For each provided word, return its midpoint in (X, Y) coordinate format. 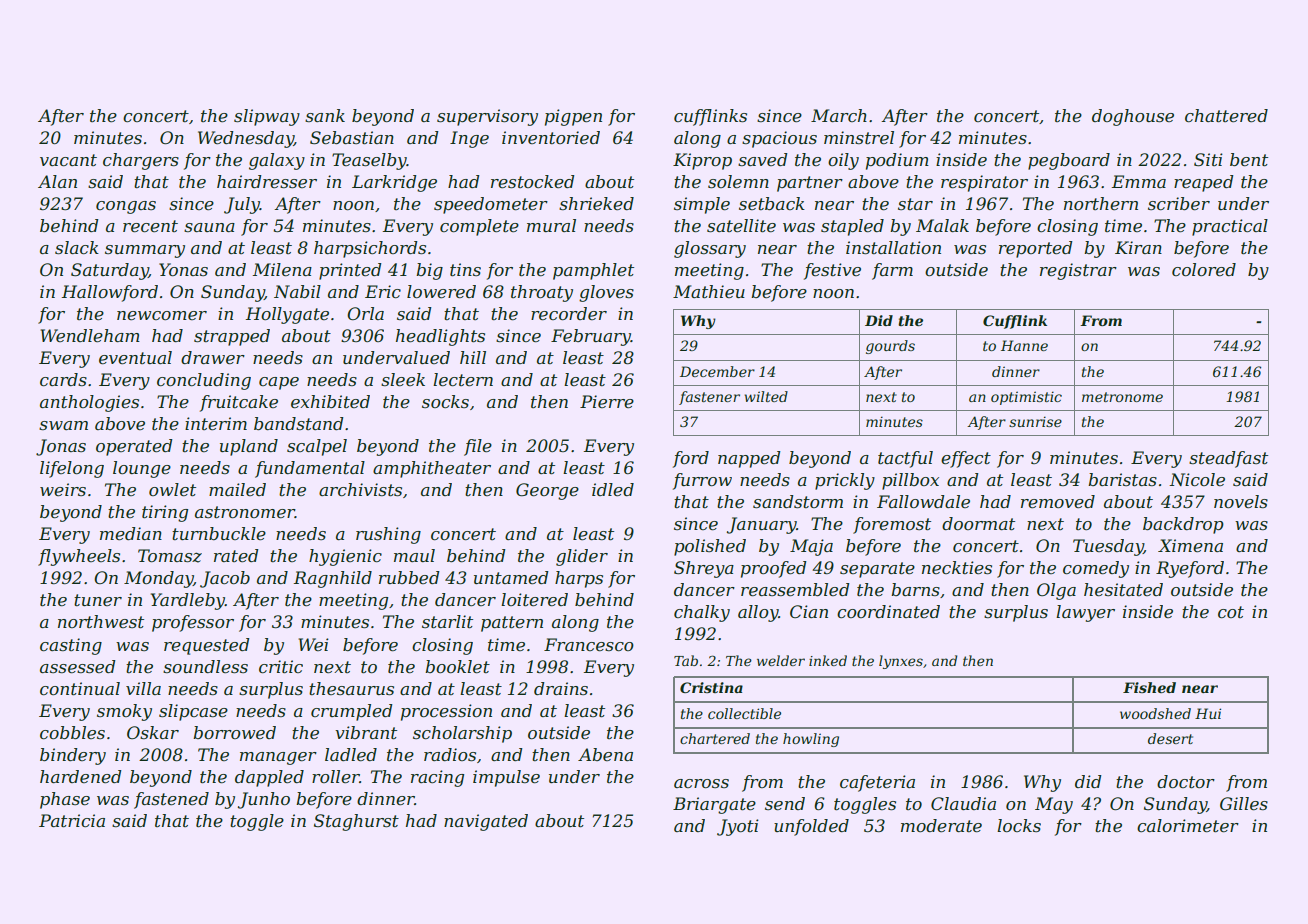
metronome (1122, 397)
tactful (905, 459)
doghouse (1133, 117)
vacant (68, 160)
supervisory (487, 117)
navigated (486, 822)
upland (249, 447)
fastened (171, 800)
